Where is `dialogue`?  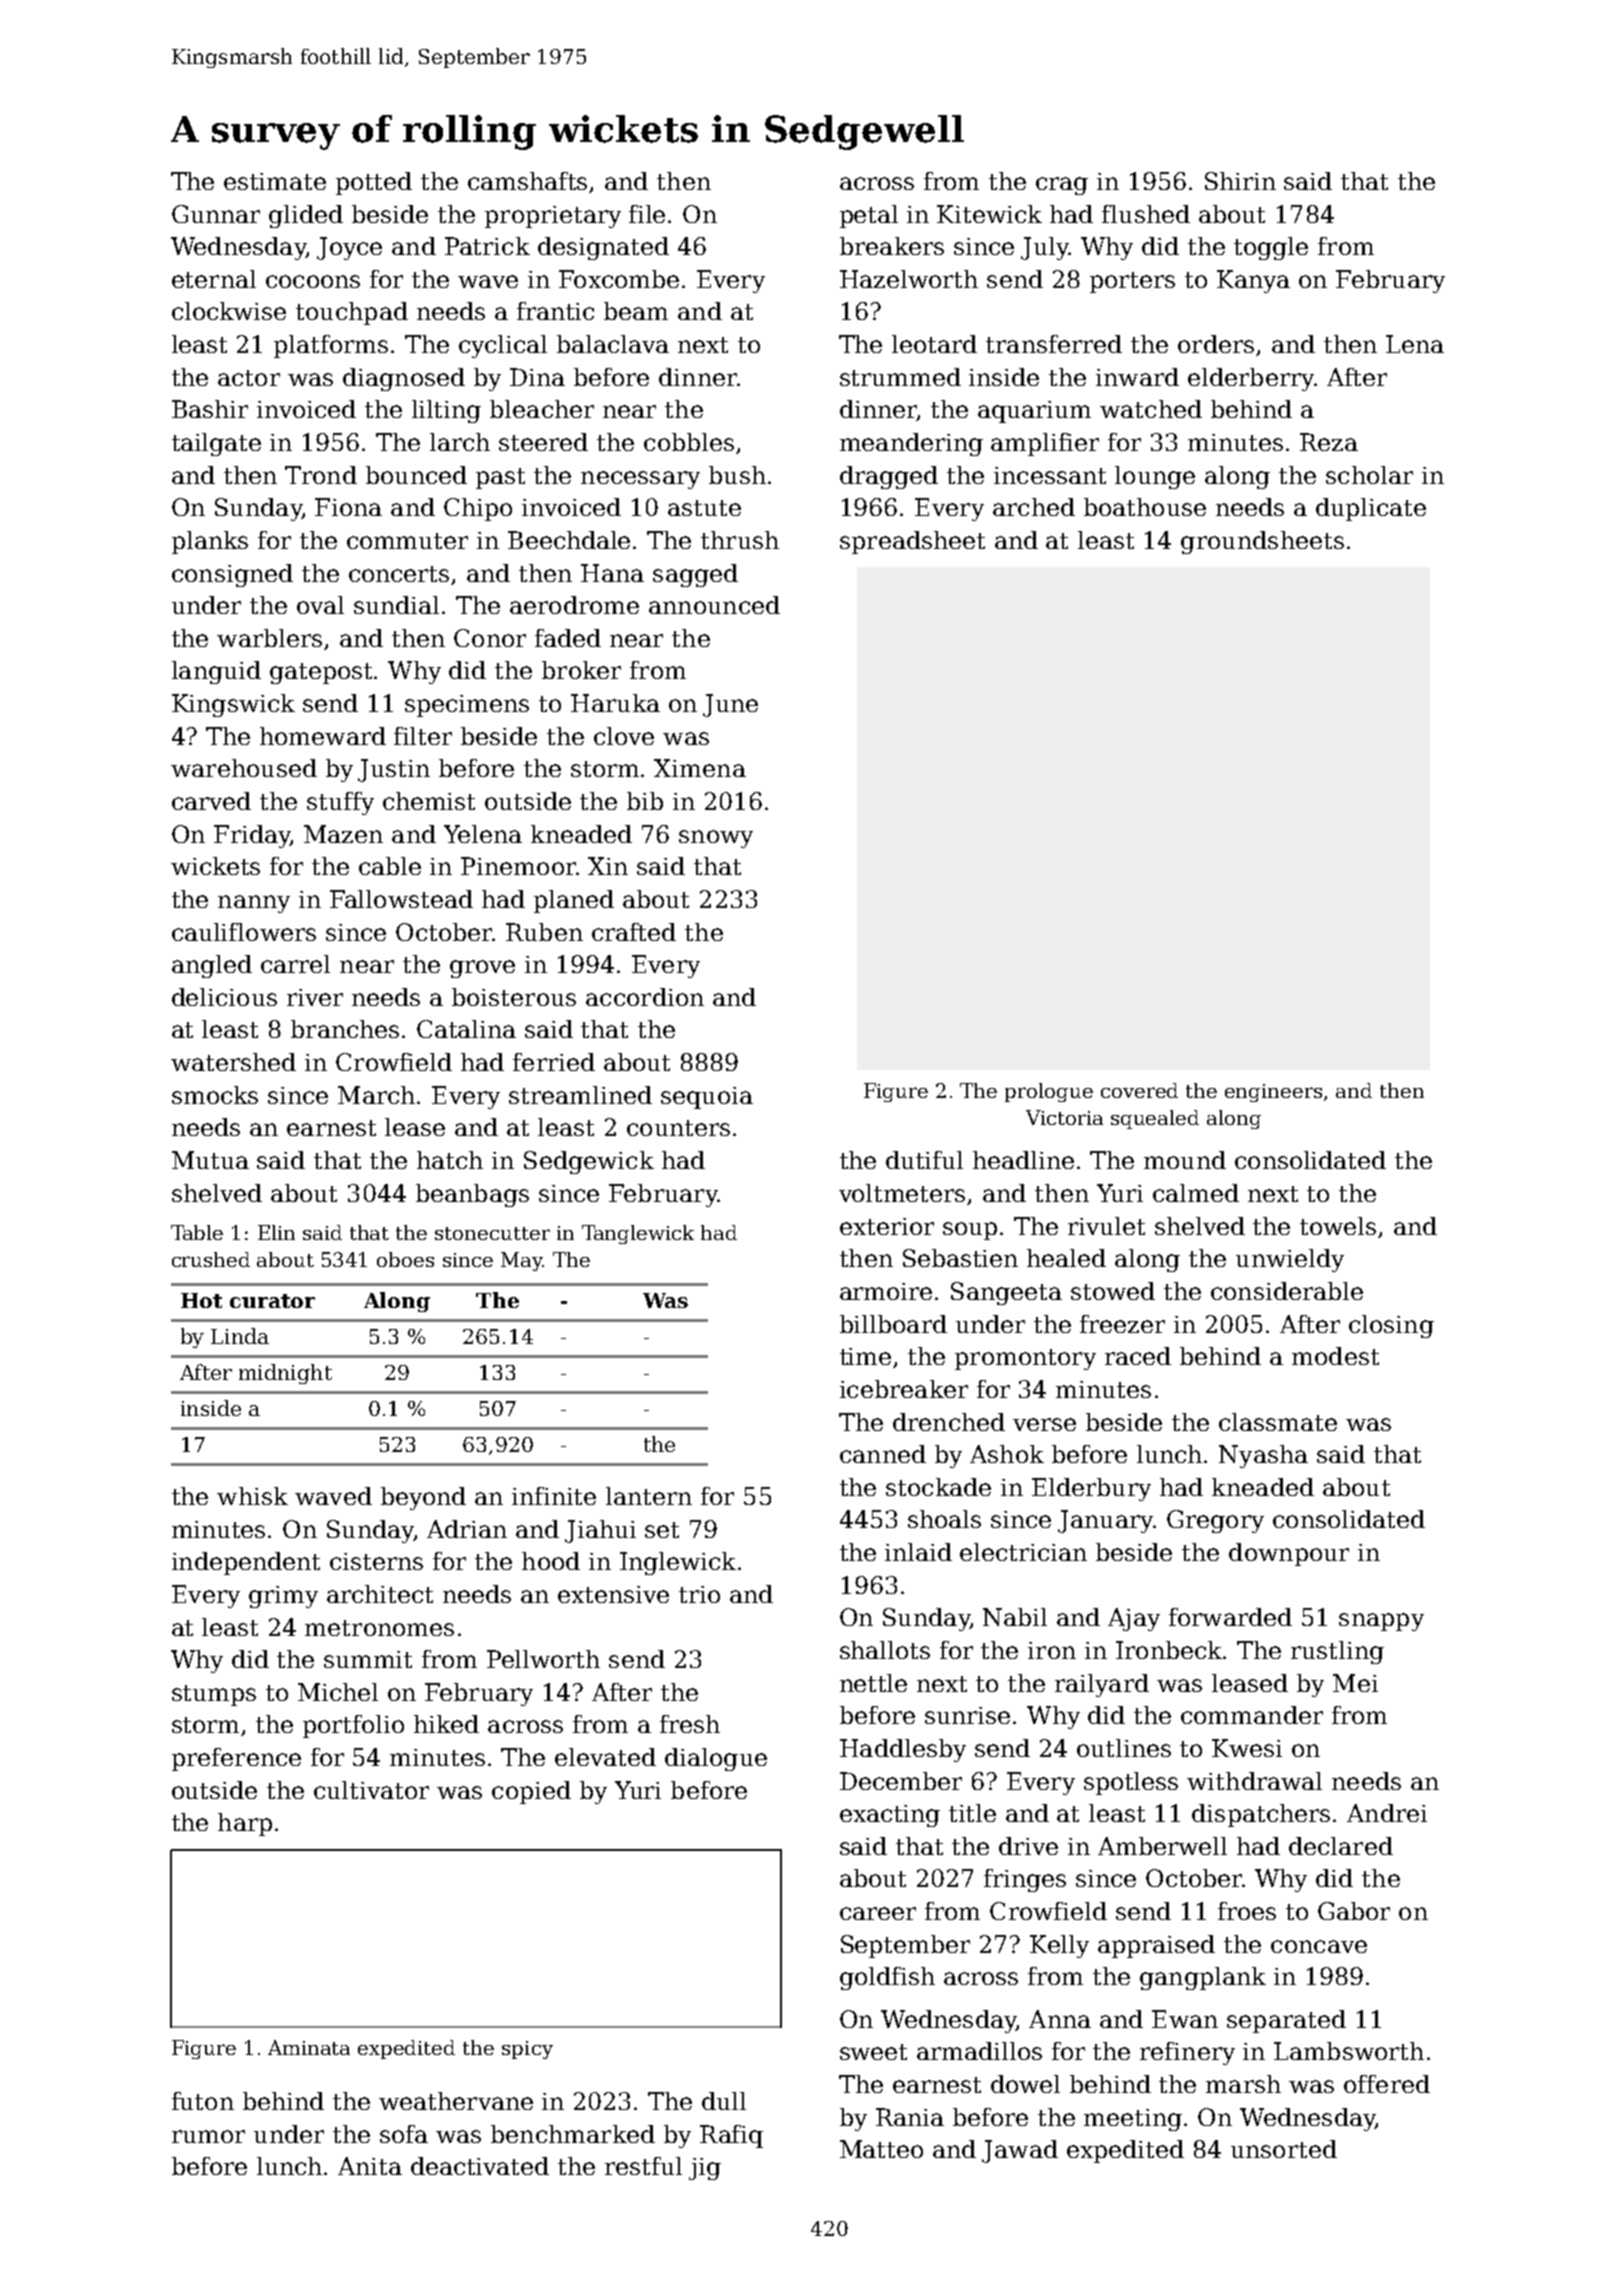 dialogue is located at coordinates (716, 1759).
